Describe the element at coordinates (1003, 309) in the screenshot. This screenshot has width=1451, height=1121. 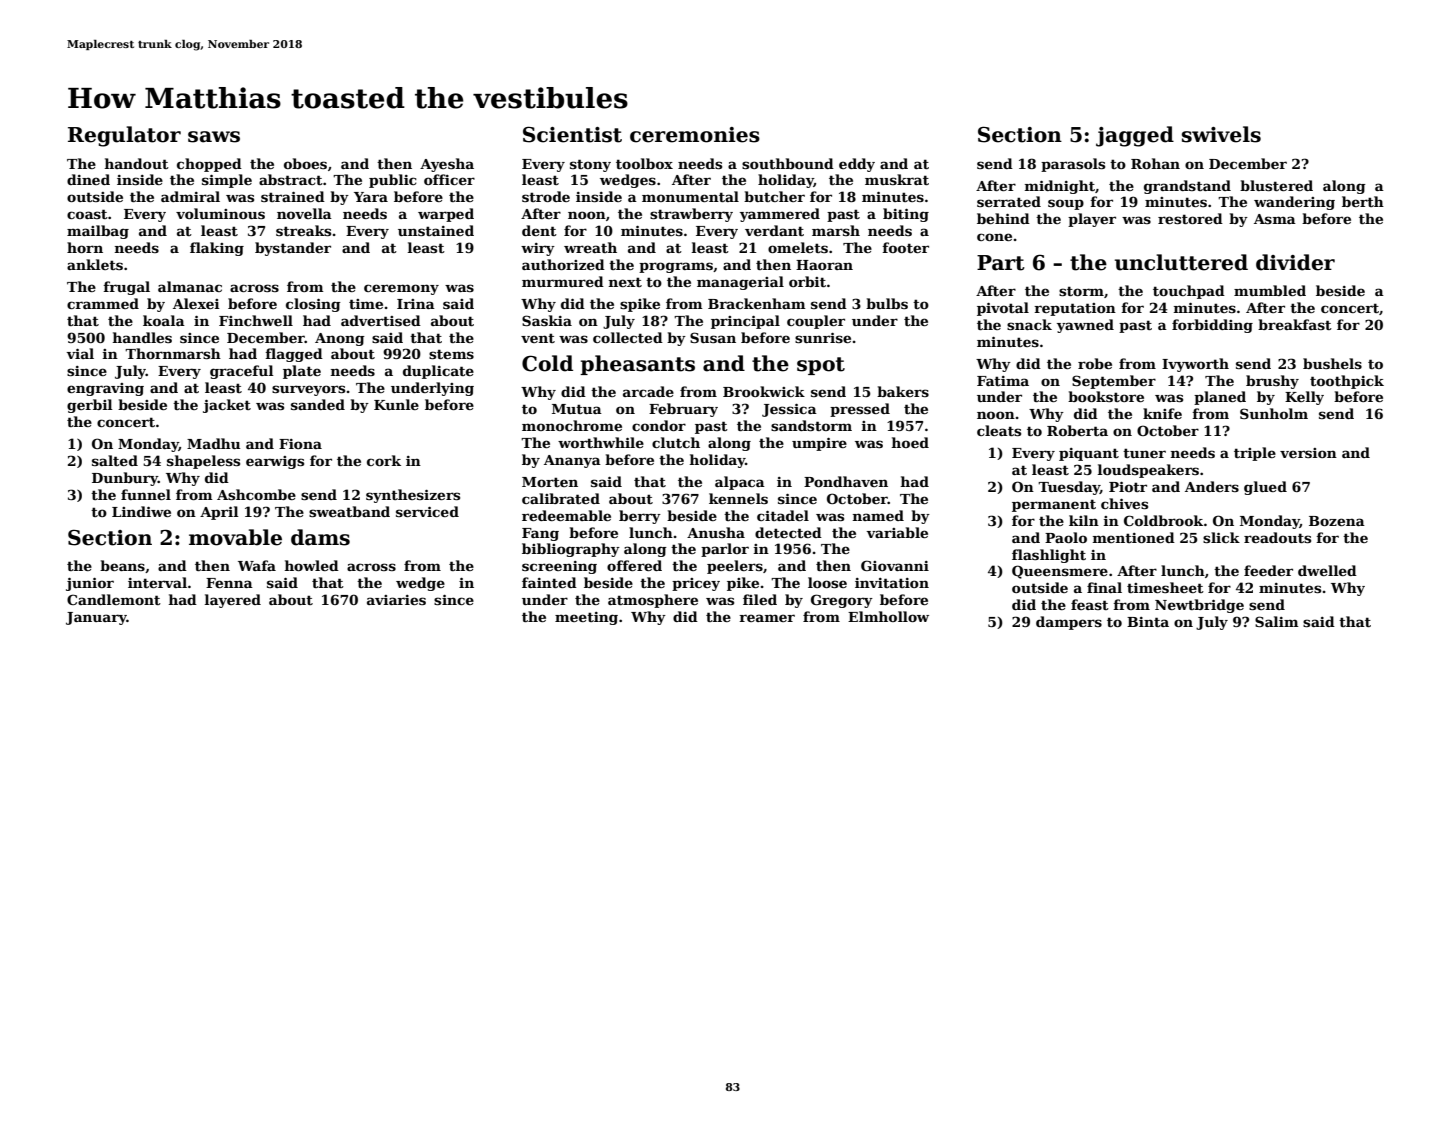
I see `pivotal` at that location.
